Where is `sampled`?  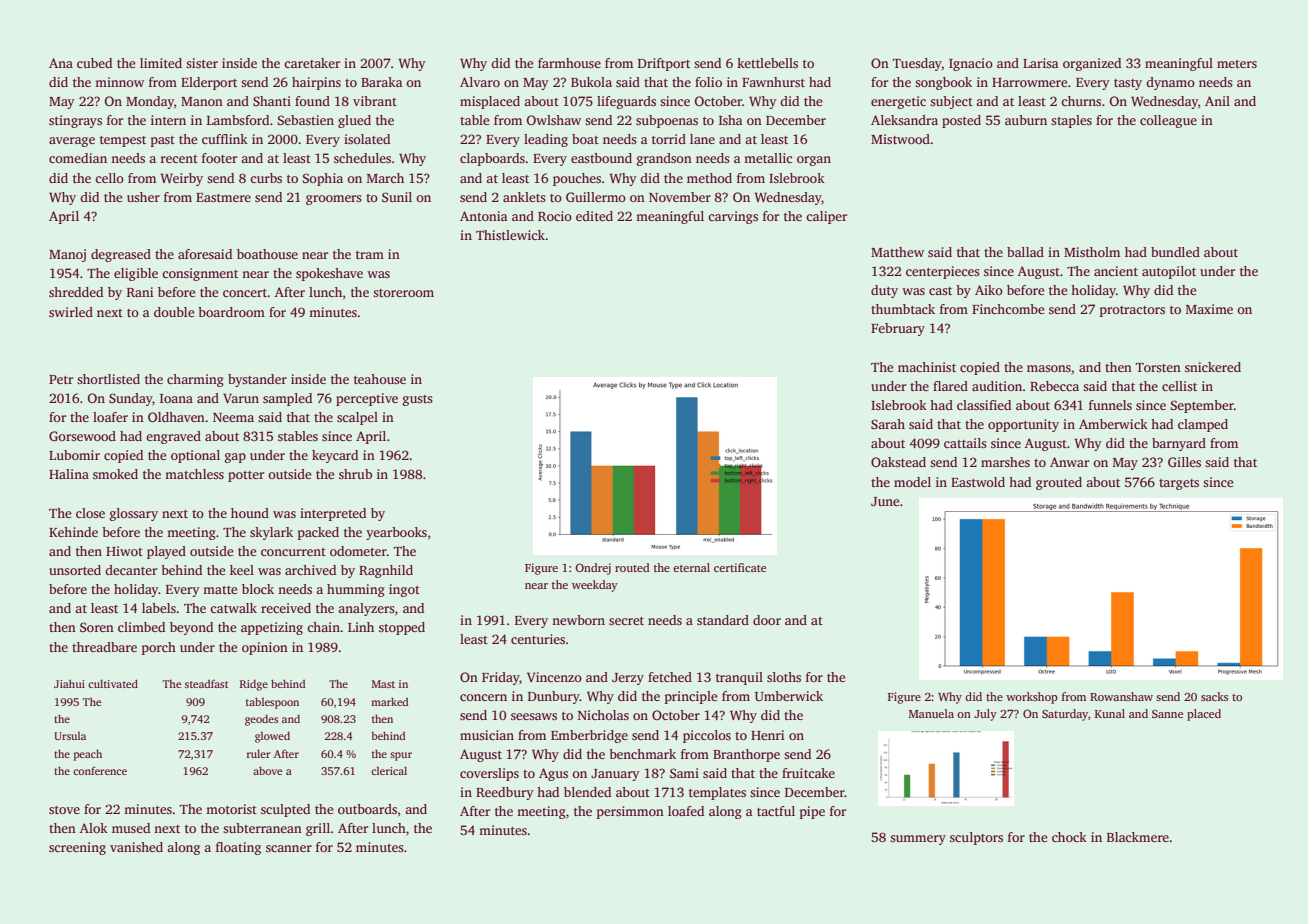
sampled is located at coordinates (287, 399).
